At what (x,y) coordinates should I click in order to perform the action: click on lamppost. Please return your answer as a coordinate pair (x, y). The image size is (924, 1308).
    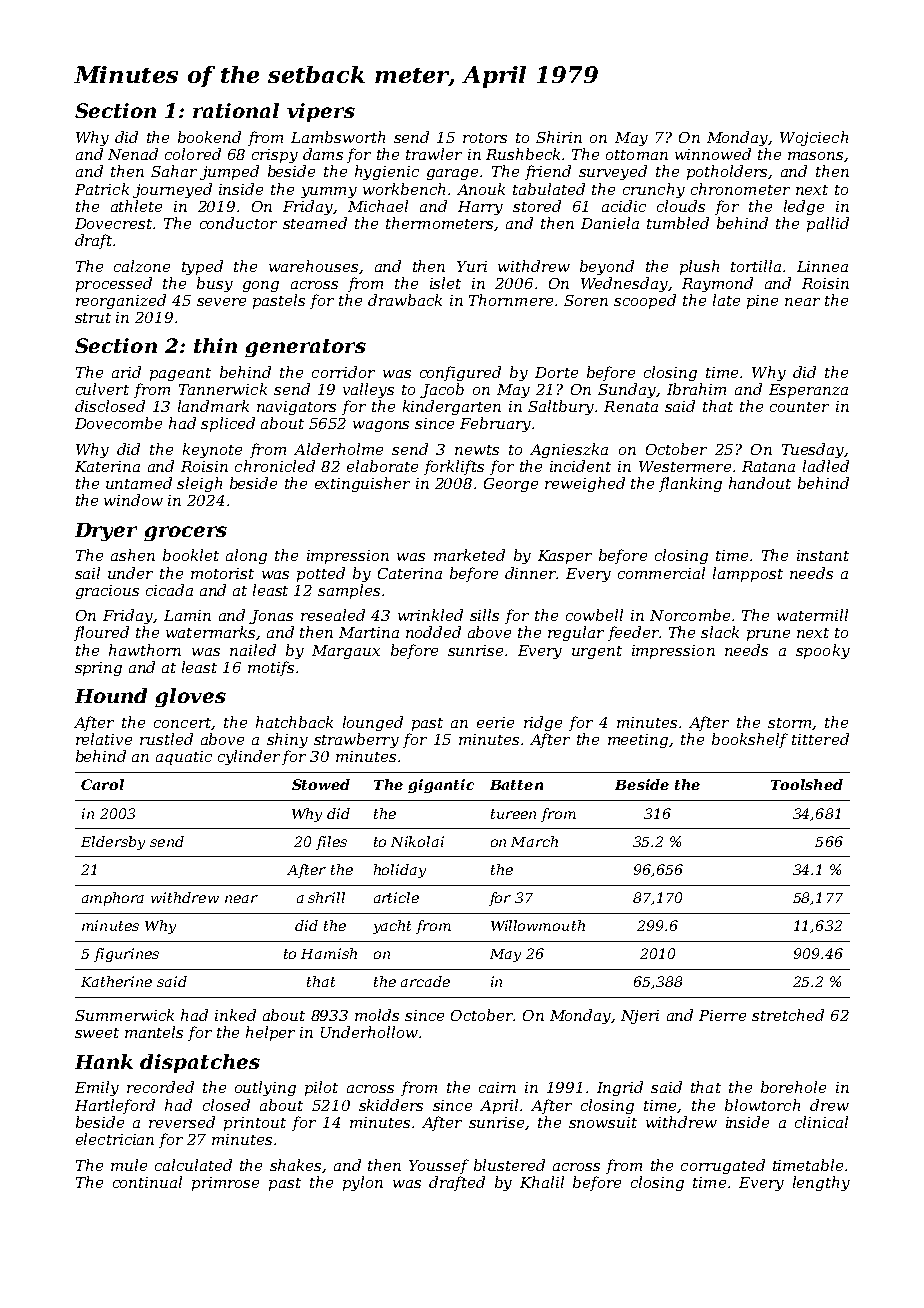
    Looking at the image, I should click on (748, 574).
